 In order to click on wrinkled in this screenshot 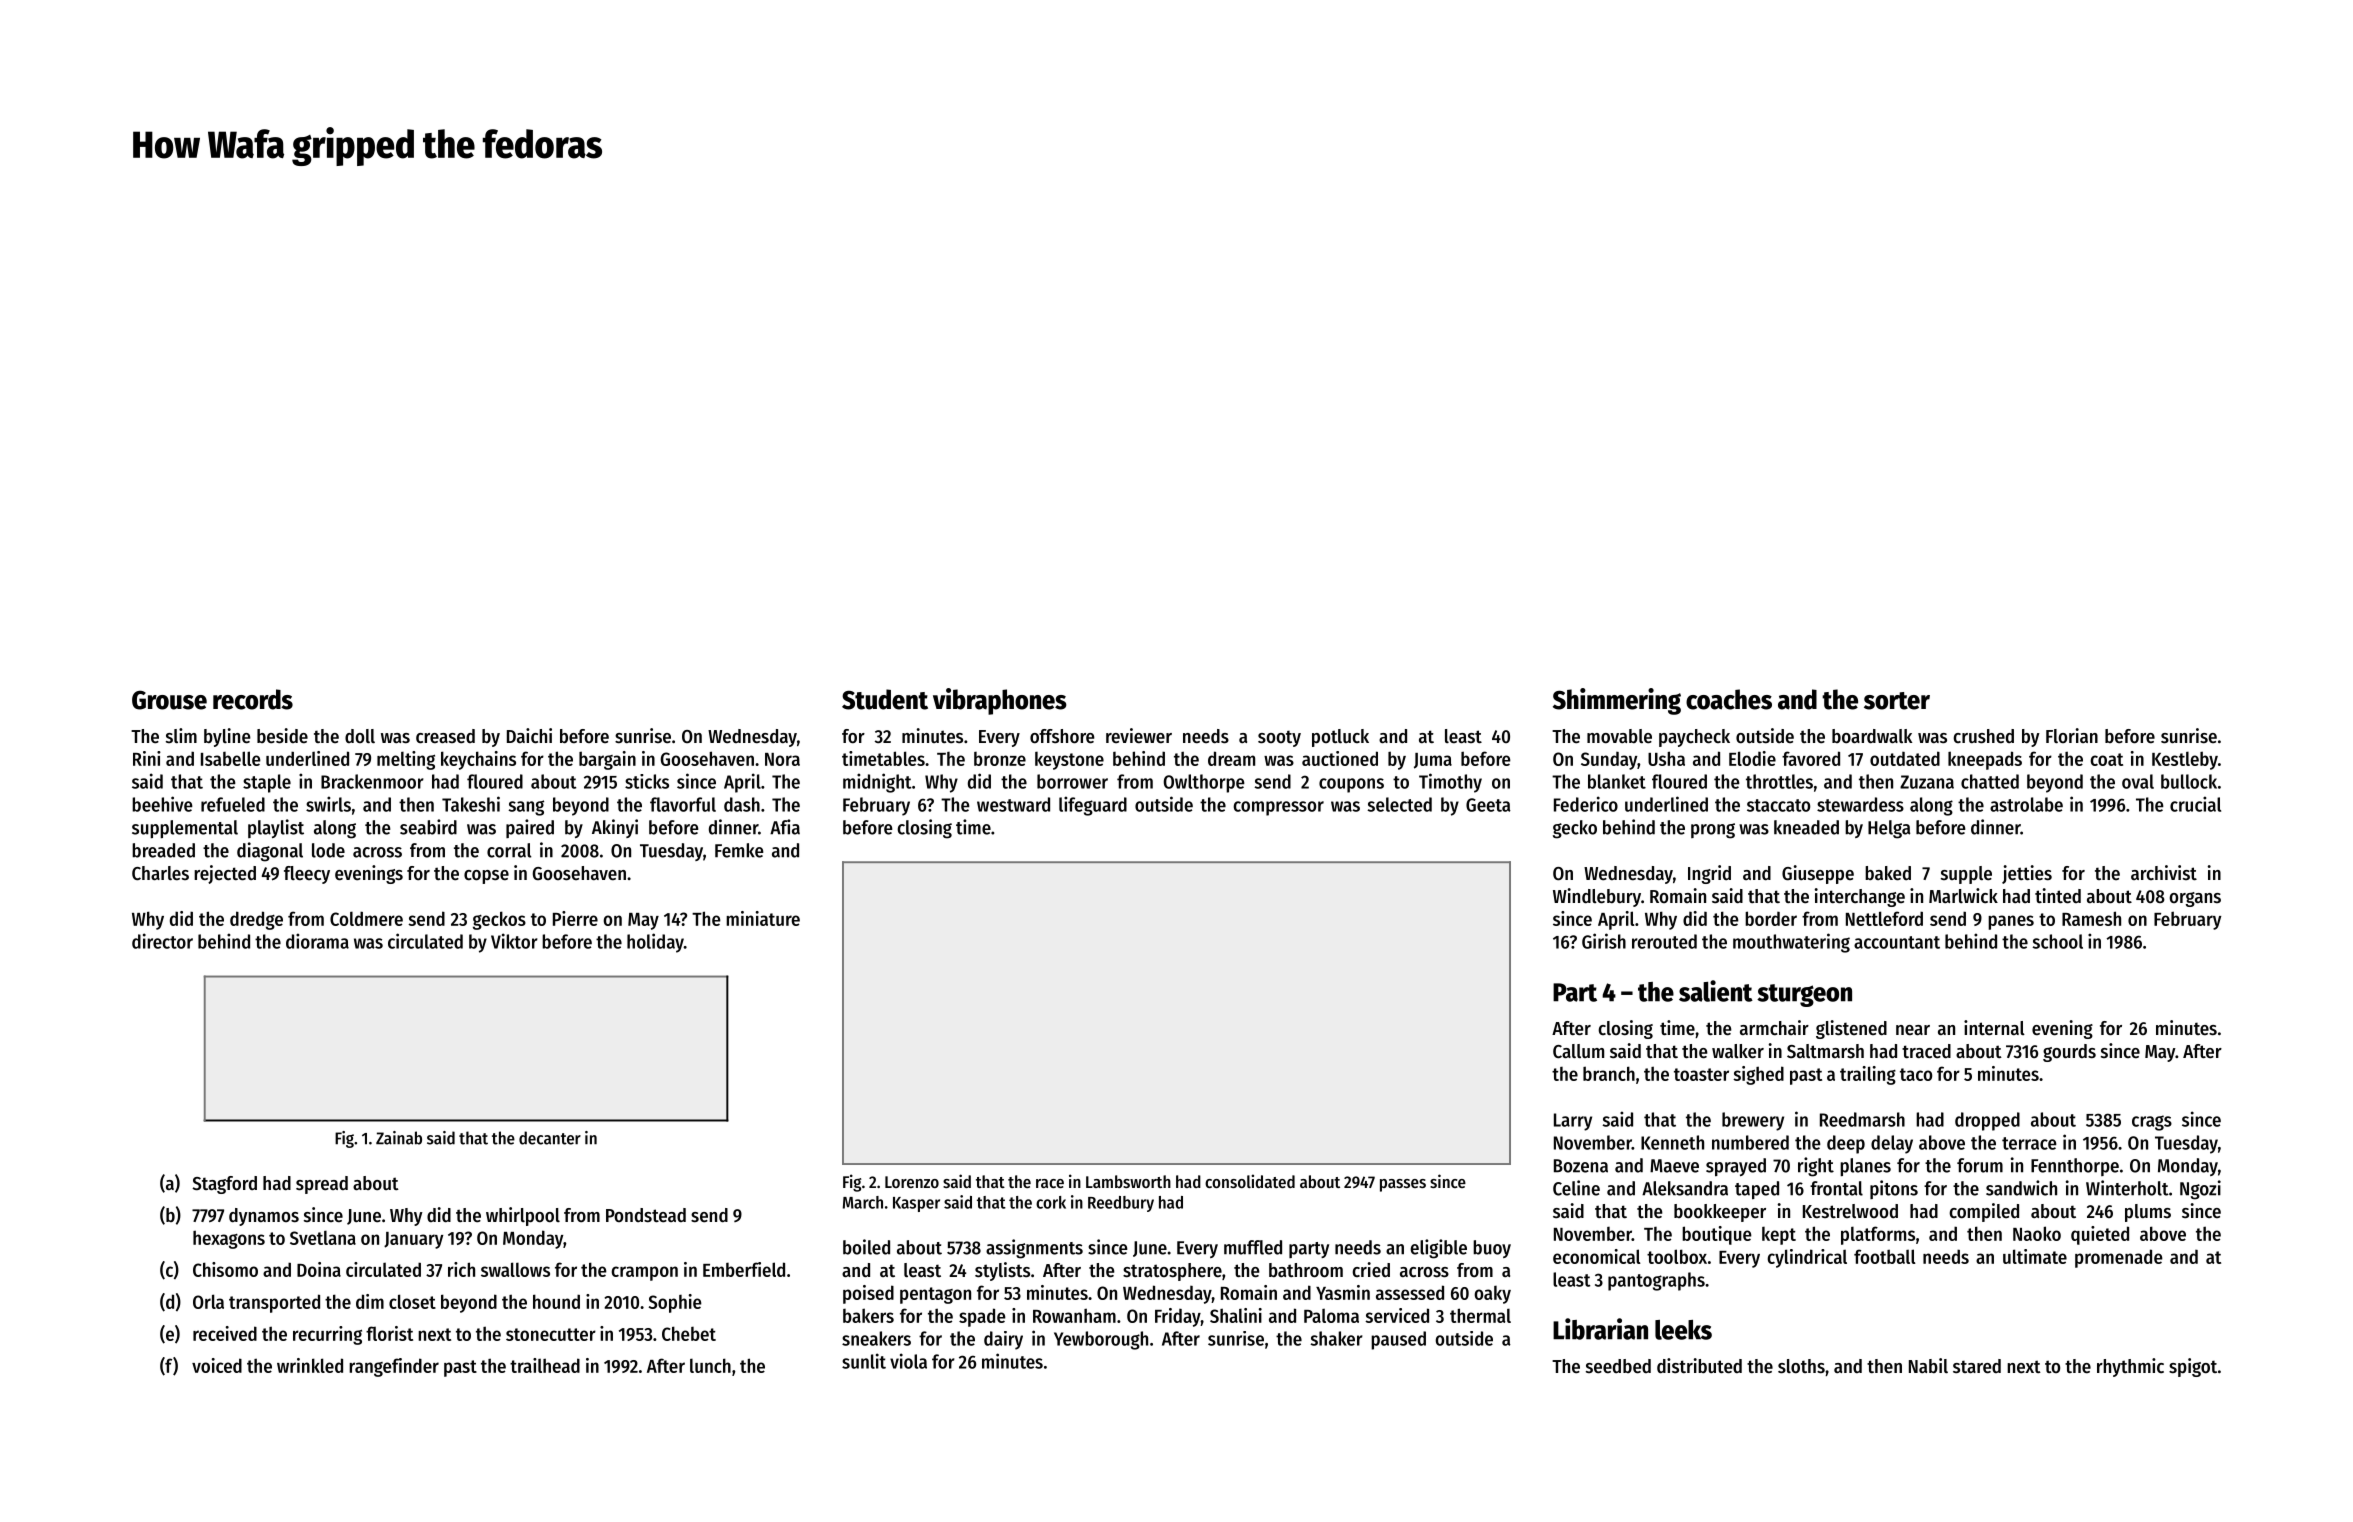, I will do `click(310, 1365)`.
